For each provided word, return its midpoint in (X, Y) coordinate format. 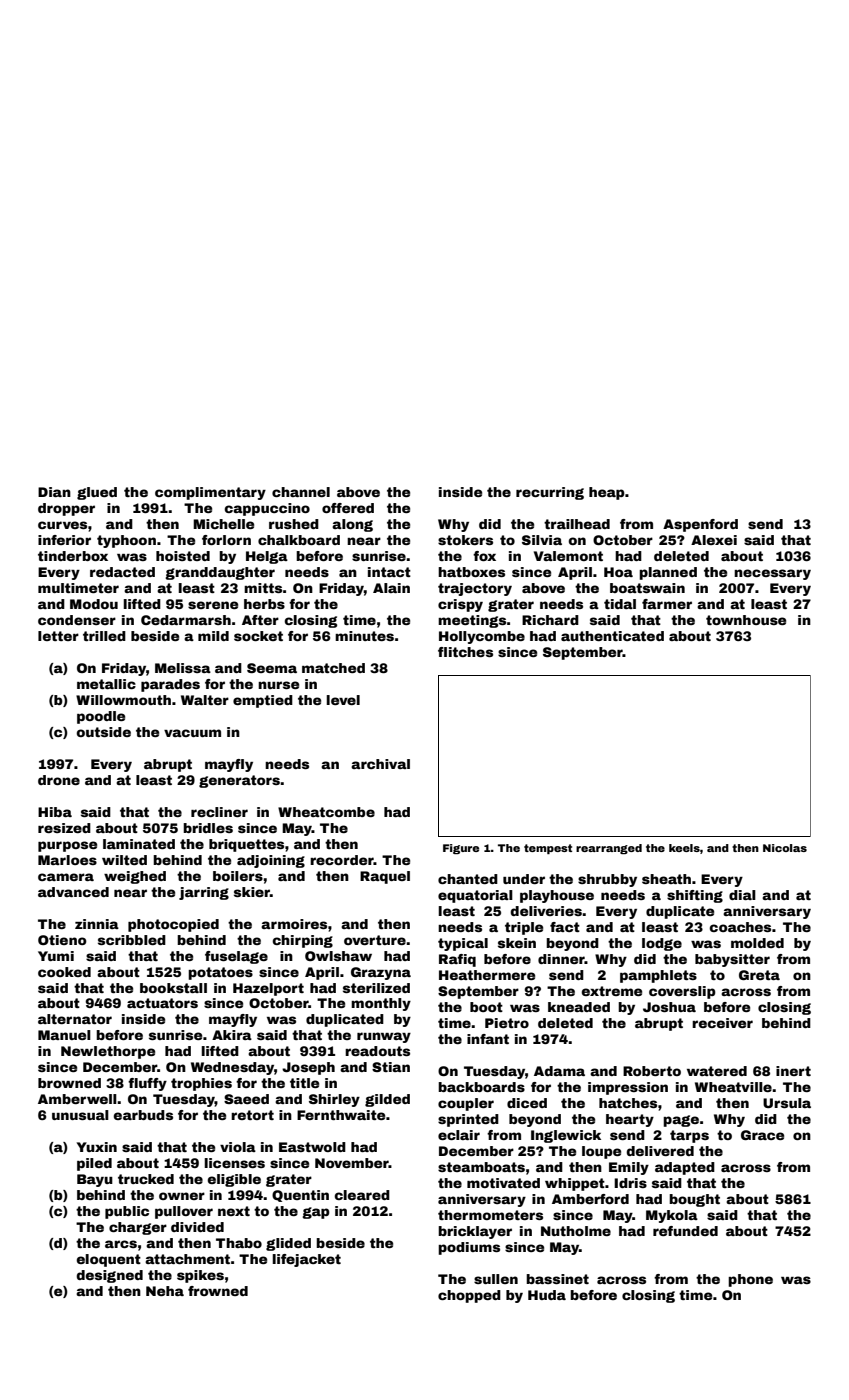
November (352, 1163)
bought (694, 1200)
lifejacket (307, 1260)
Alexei (714, 540)
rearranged (609, 849)
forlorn (226, 540)
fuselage (236, 957)
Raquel (385, 877)
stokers (465, 540)
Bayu (95, 1180)
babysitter (732, 960)
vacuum (192, 733)
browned (69, 1083)
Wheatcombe (326, 812)
